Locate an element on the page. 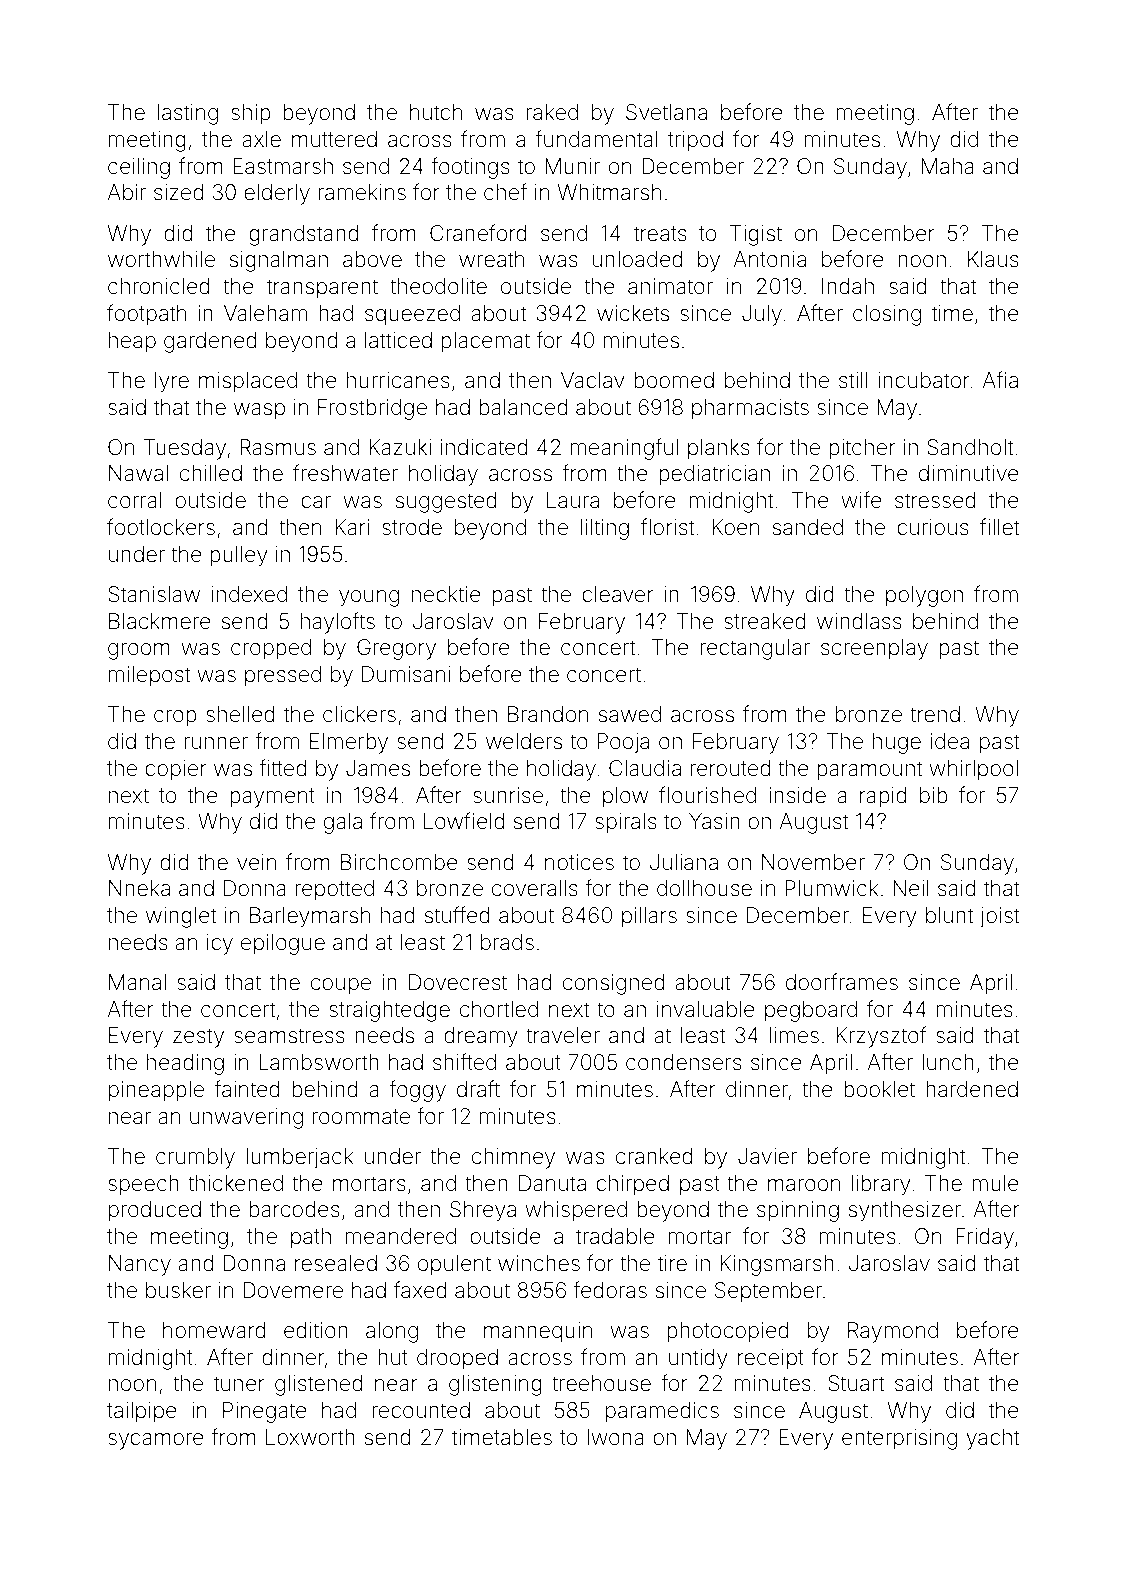  Maha is located at coordinates (948, 166).
